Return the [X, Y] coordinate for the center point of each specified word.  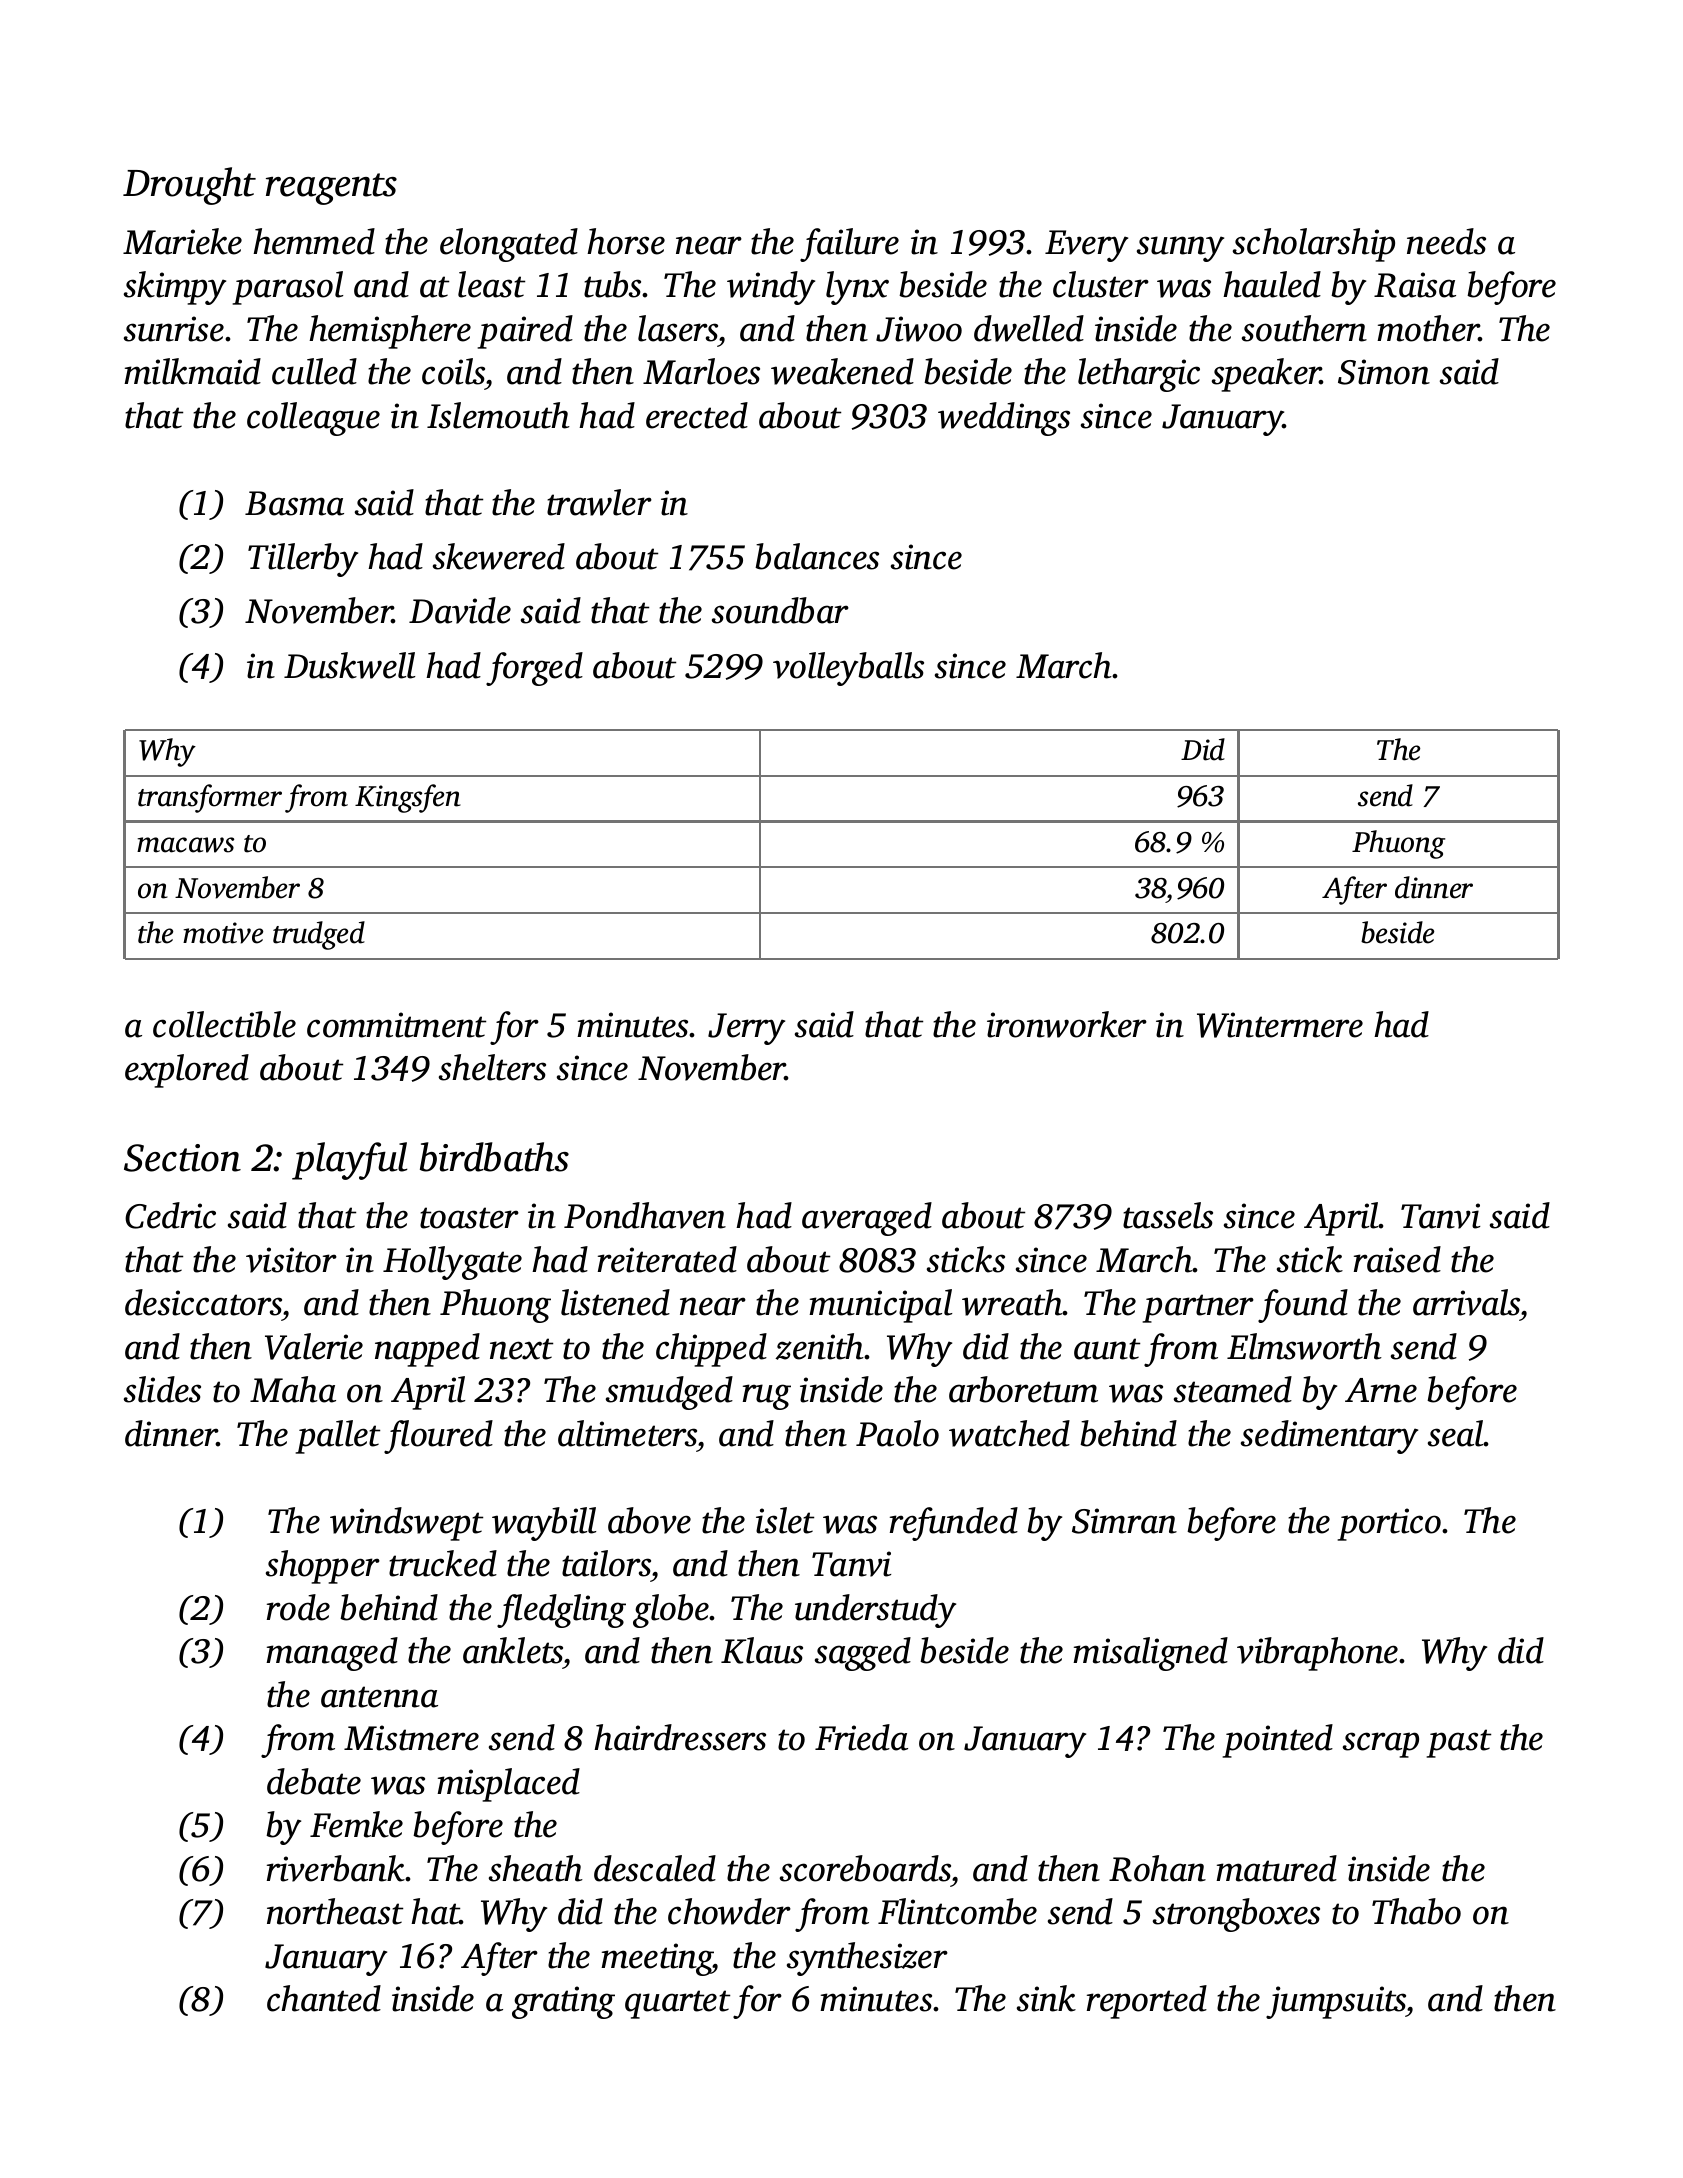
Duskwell [349, 665]
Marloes [701, 371]
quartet [677, 2004]
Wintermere [1280, 1025]
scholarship [1314, 245]
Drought [189, 186]
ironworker [1067, 1024]
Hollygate [452, 1263]
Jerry [746, 1029]
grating [563, 2002]
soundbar [780, 610]
